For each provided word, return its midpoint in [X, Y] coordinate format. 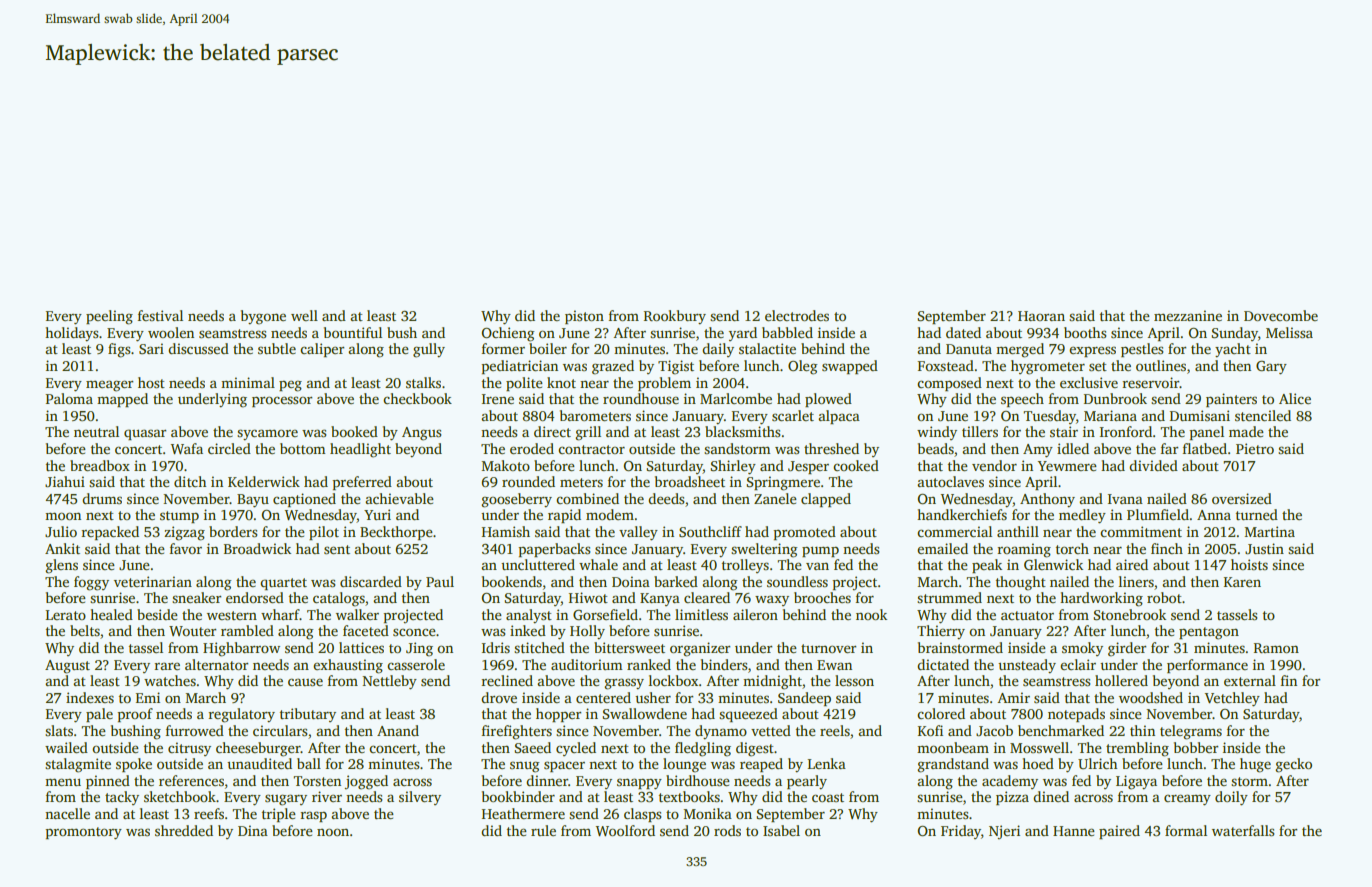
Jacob [994, 730]
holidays [71, 334]
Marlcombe [736, 398]
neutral [96, 431]
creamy [1187, 800]
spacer [564, 766]
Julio [61, 531]
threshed [831, 448]
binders [724, 664]
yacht [1233, 350]
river [327, 796]
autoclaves [950, 481]
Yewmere [1067, 466]
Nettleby [389, 682]
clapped [826, 500]
